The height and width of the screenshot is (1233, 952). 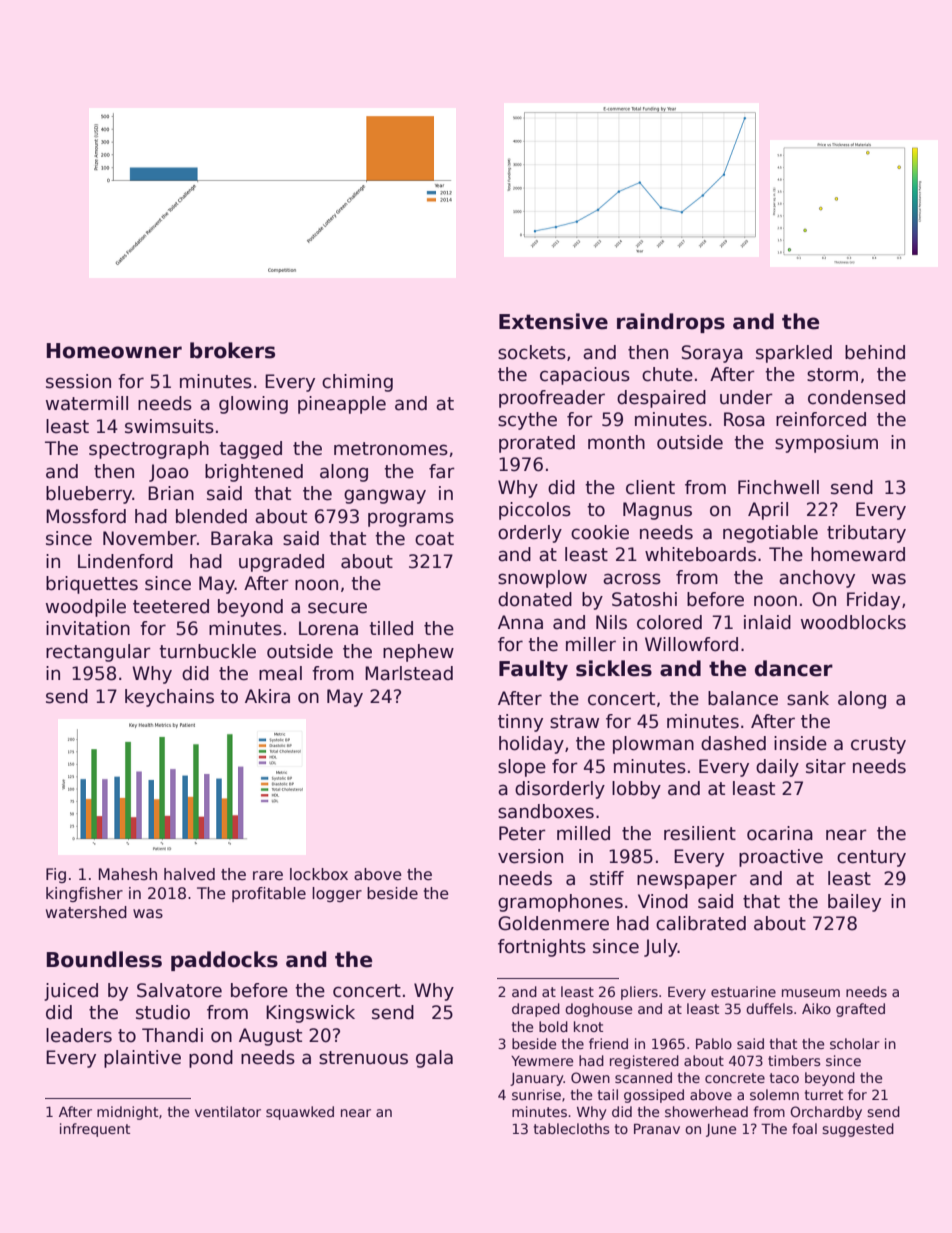 I want to click on leaders, so click(x=79, y=1035).
